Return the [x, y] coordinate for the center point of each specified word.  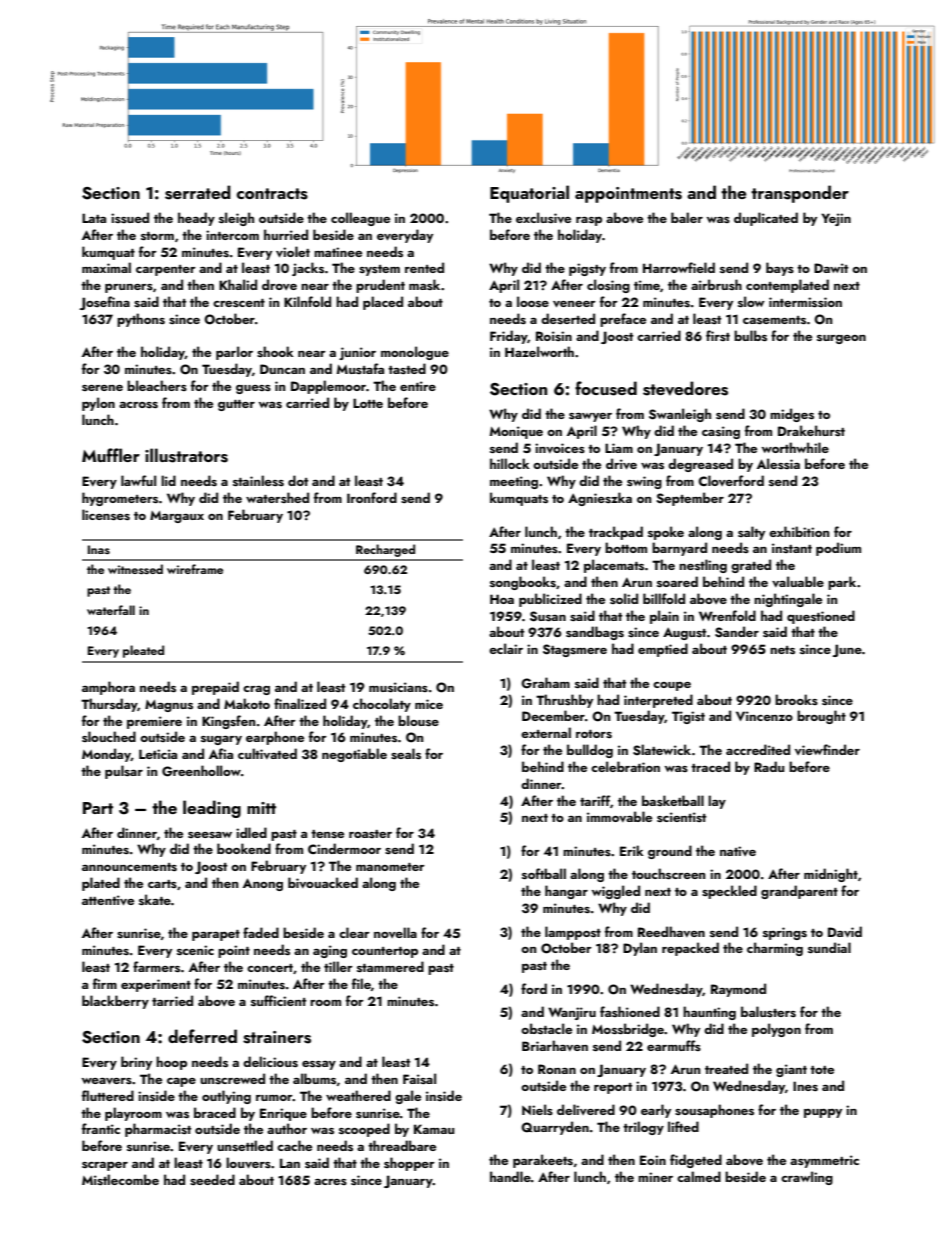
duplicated [766, 219]
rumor [274, 1098]
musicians [398, 687]
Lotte [368, 403]
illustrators [186, 455]
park [842, 583]
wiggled [616, 892]
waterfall [111, 610]
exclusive [543, 217]
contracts [272, 194]
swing [644, 482]
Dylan [640, 949]
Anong [263, 884]
